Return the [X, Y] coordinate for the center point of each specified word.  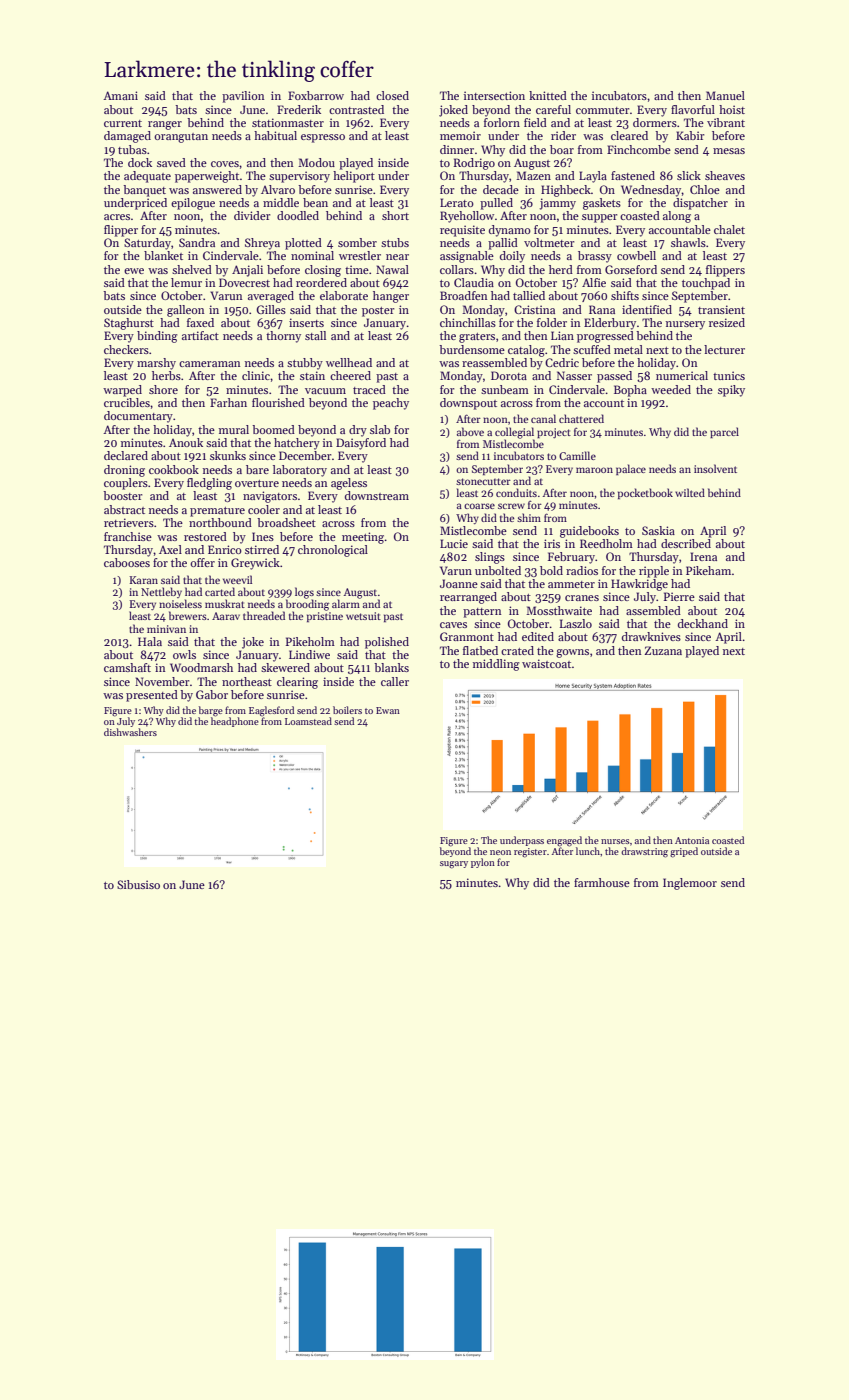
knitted [548, 95]
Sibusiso [138, 884]
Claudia [474, 282]
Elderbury [610, 324]
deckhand [703, 623]
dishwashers [130, 732]
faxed [200, 322]
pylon [483, 863]
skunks [228, 455]
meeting [363, 538]
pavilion [243, 97]
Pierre [679, 596]
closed [392, 95]
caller [395, 681]
